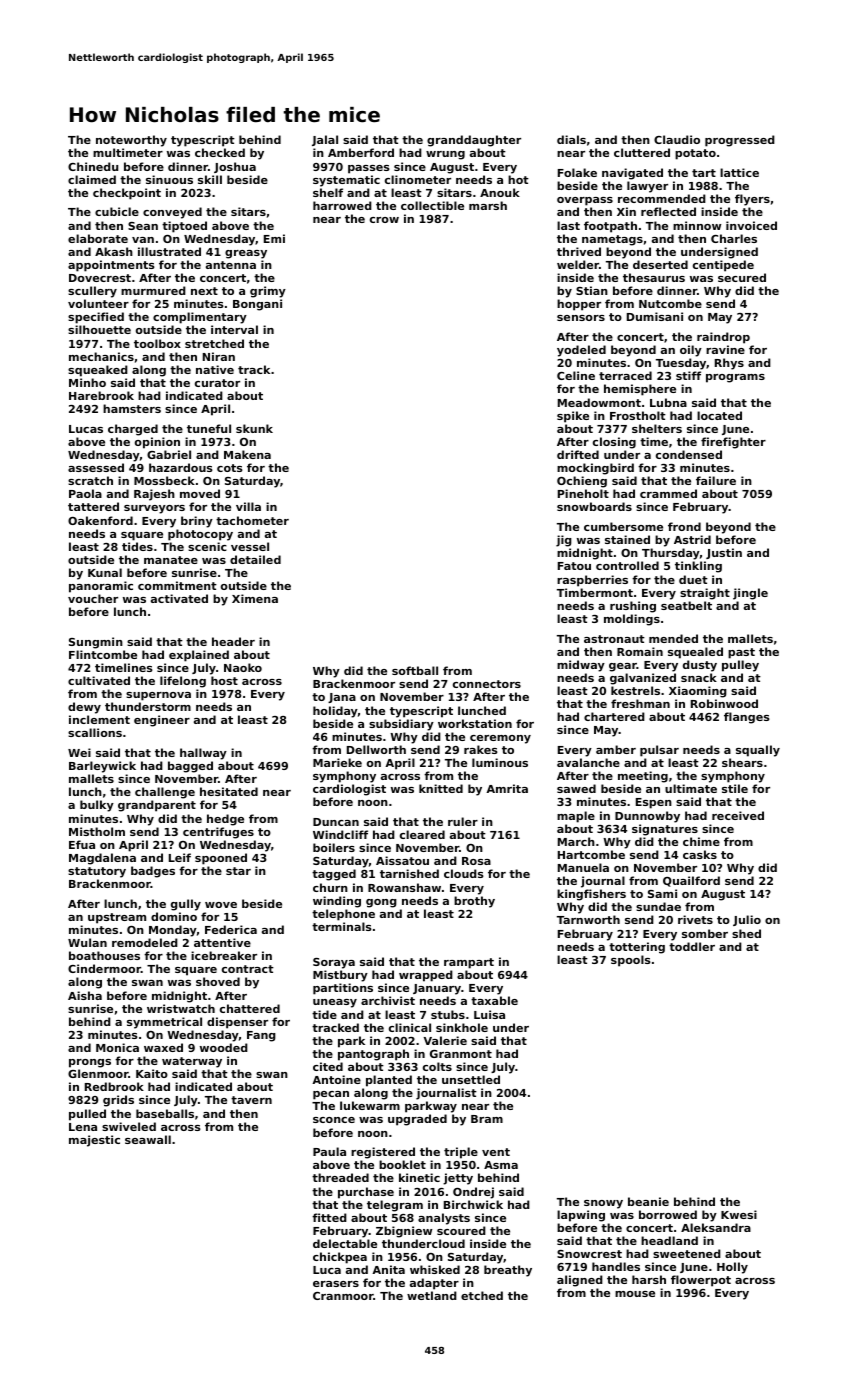  What do you see at coordinates (494, 1000) in the screenshot?
I see `taxable` at bounding box center [494, 1000].
